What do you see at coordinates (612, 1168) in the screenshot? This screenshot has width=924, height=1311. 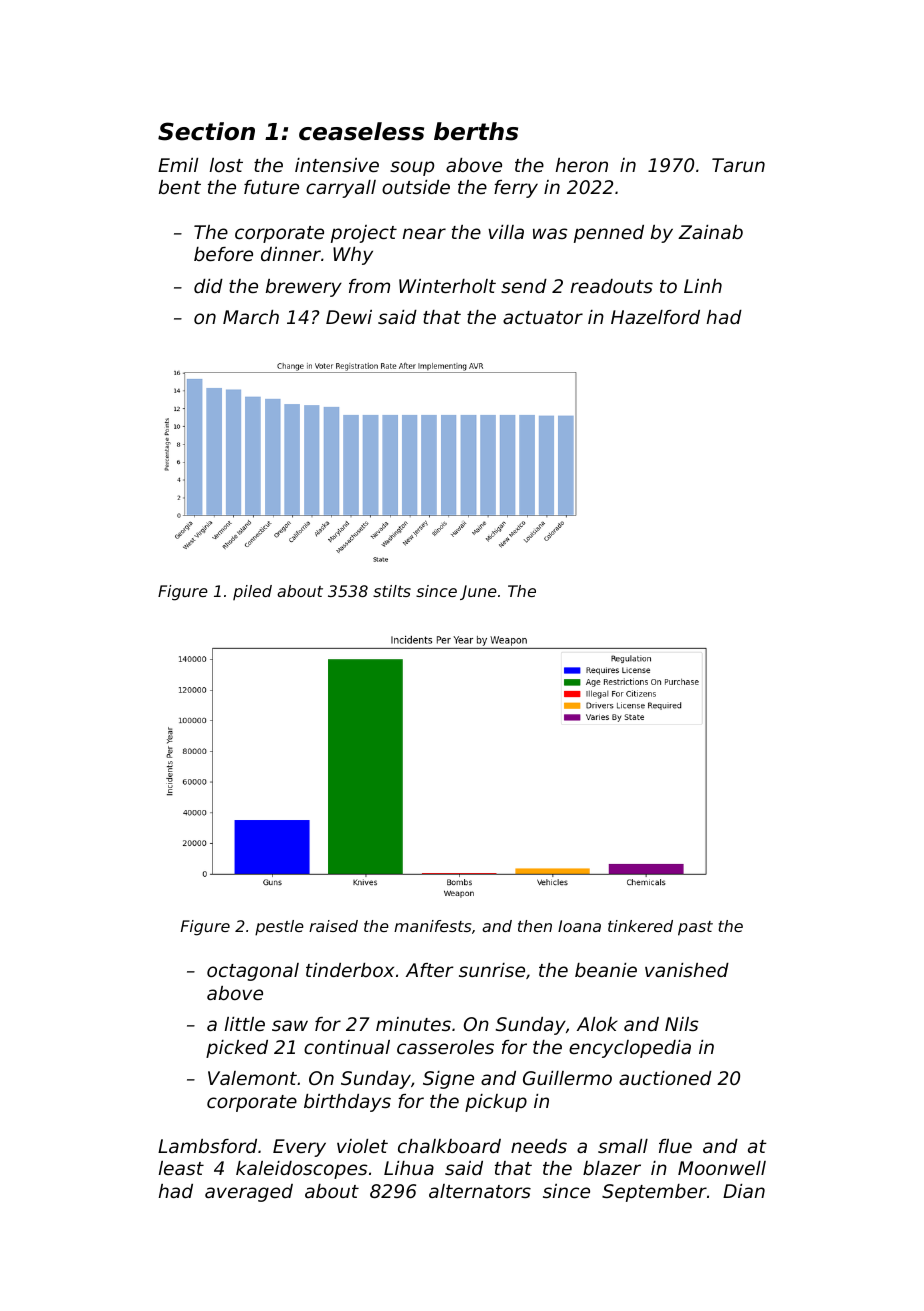 I see `blazer` at bounding box center [612, 1168].
